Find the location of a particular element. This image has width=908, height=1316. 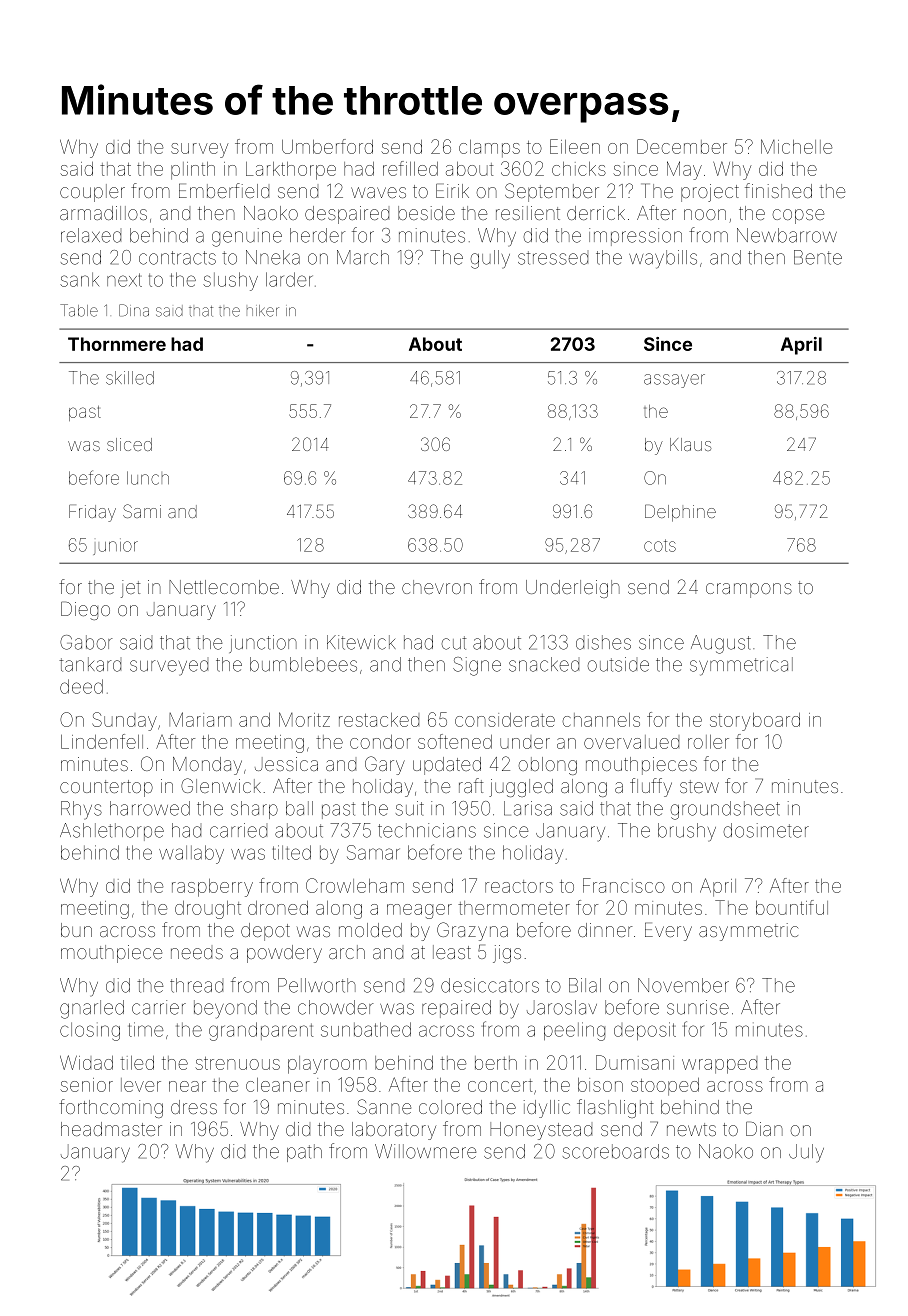

gully is located at coordinates (490, 259).
